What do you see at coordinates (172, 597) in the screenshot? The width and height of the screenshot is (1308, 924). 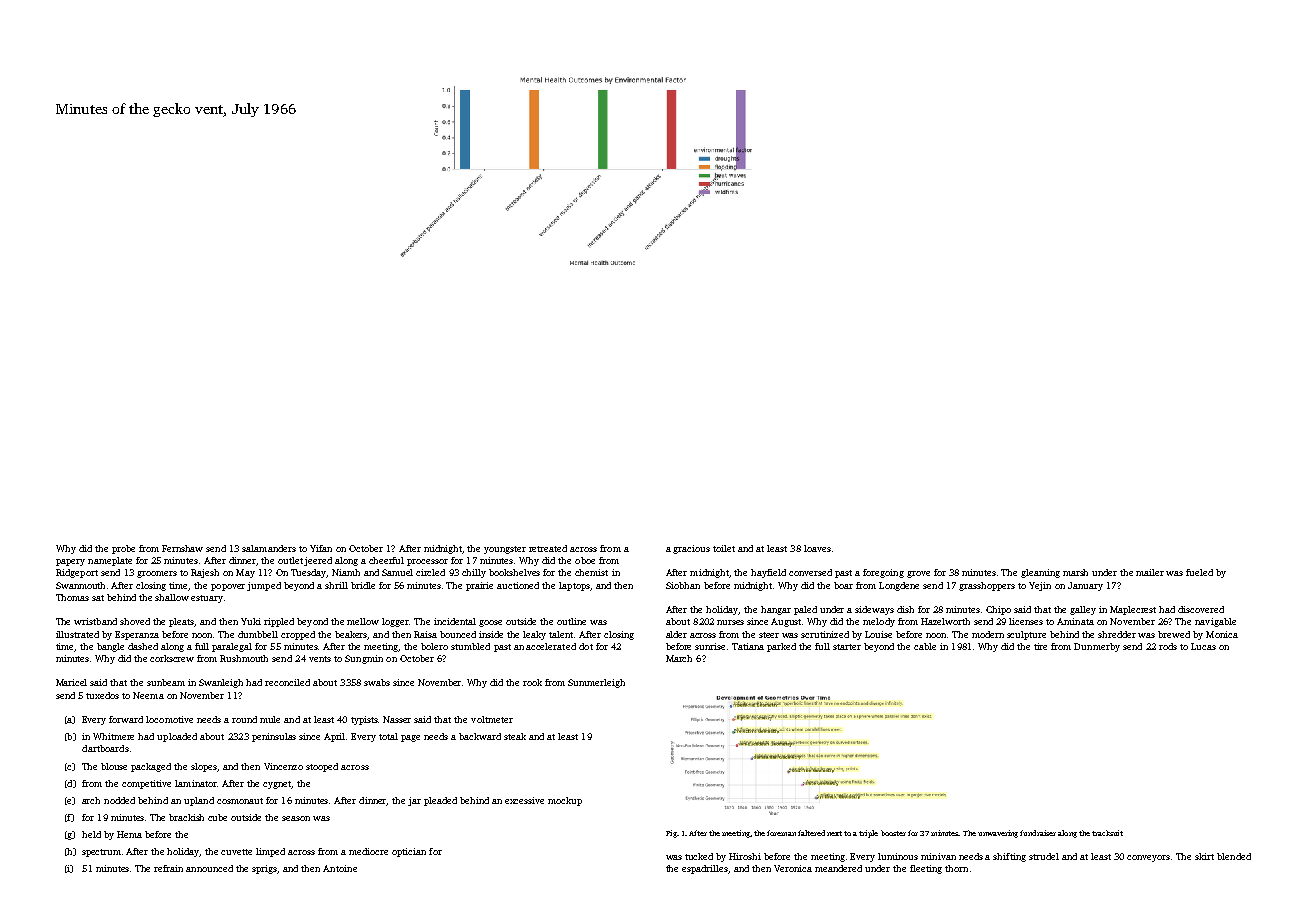 I see `shallow` at bounding box center [172, 597].
